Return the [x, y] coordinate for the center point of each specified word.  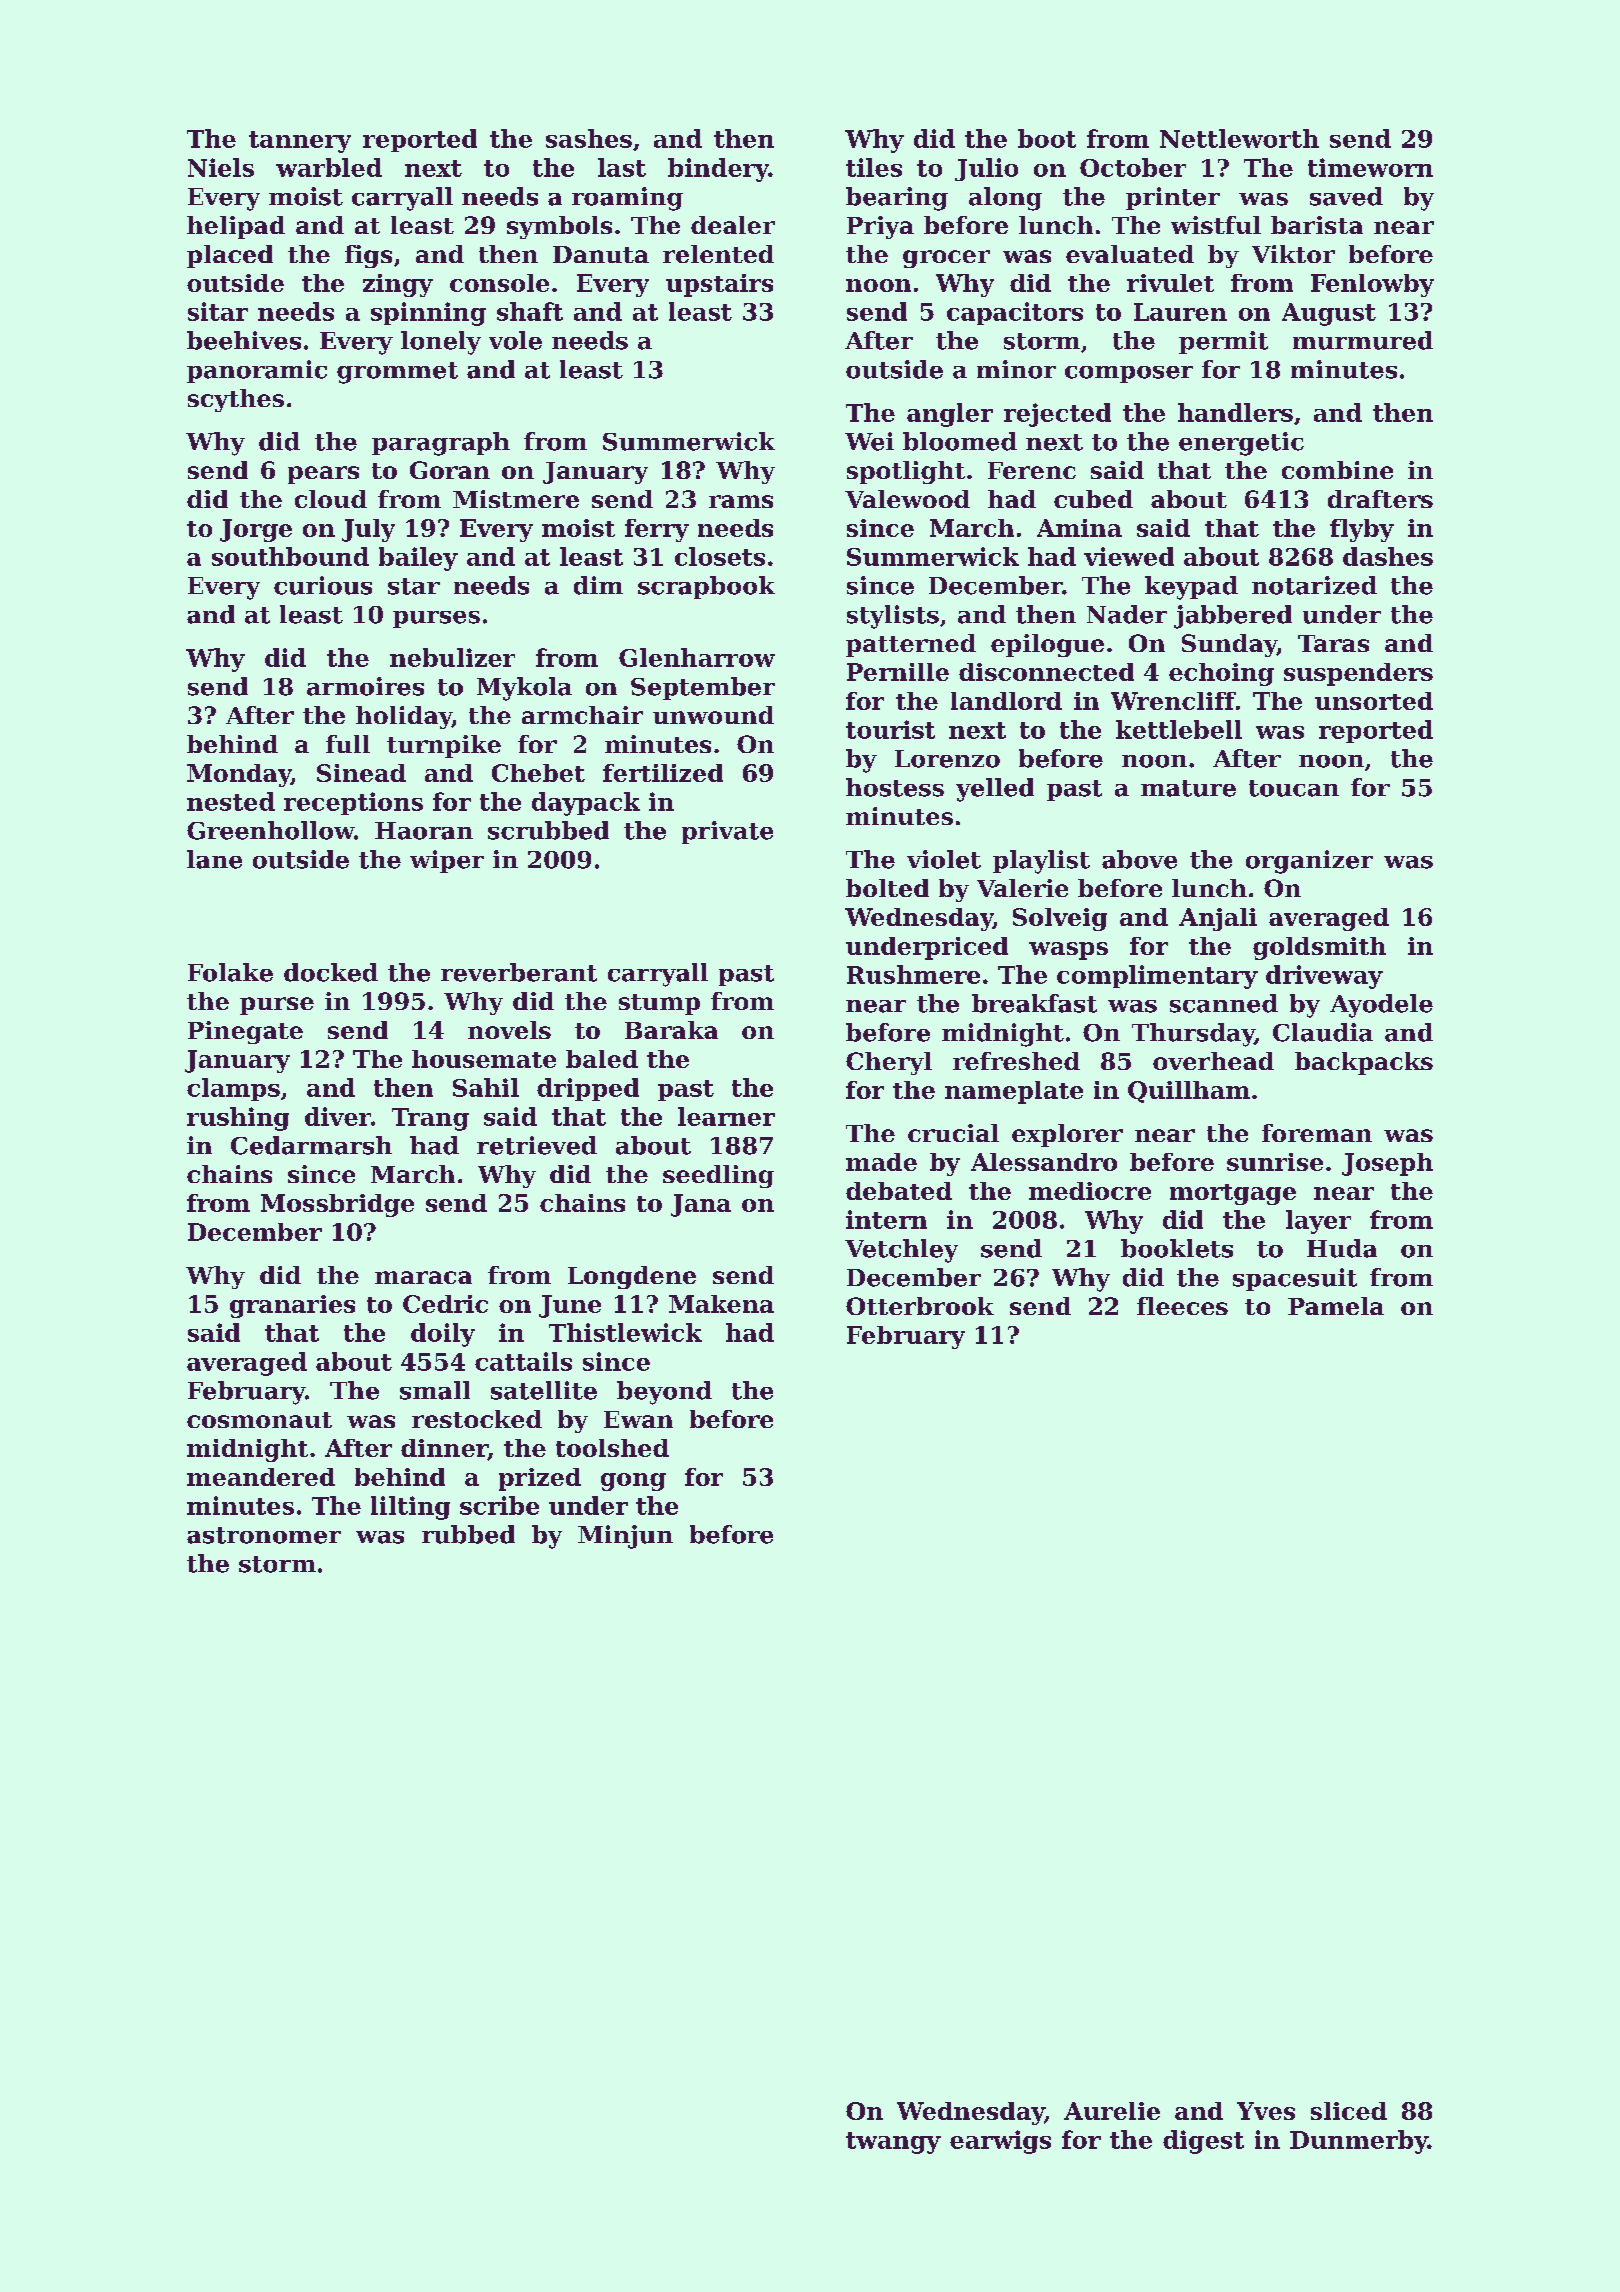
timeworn [1370, 167]
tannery [300, 142]
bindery [718, 170]
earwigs [1000, 2142]
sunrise [1275, 1162]
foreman [1317, 1133]
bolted [887, 888]
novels [509, 1030]
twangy [893, 2143]
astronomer [264, 1535]
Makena [721, 1304]
